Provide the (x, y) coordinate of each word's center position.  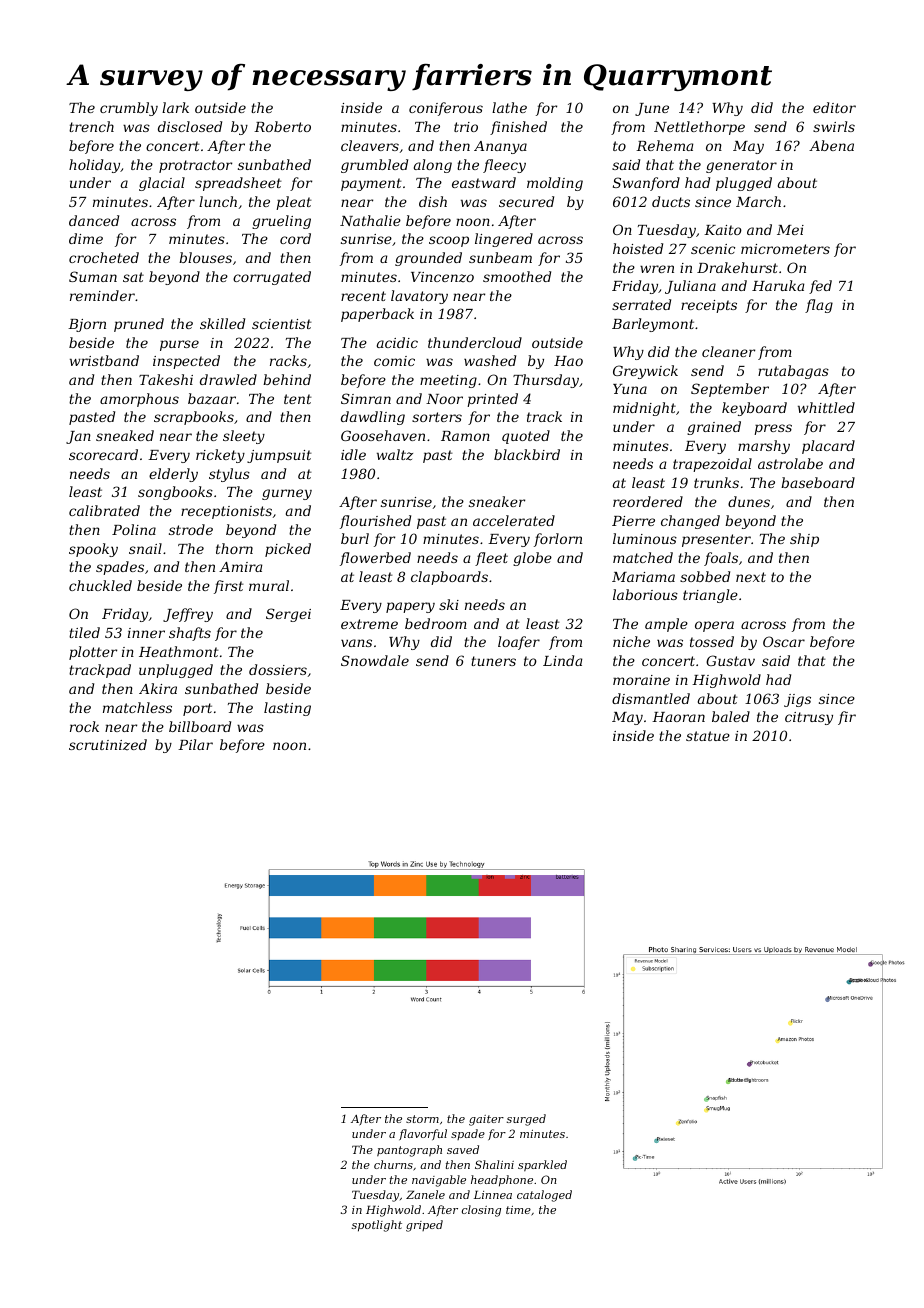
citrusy (809, 718)
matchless (137, 707)
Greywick (645, 372)
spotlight (377, 1226)
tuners (493, 661)
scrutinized (108, 744)
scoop (449, 241)
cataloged (544, 1196)
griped (424, 1226)
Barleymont (653, 325)
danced (94, 220)
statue (708, 736)
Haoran (678, 717)
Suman (93, 276)
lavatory (419, 297)
